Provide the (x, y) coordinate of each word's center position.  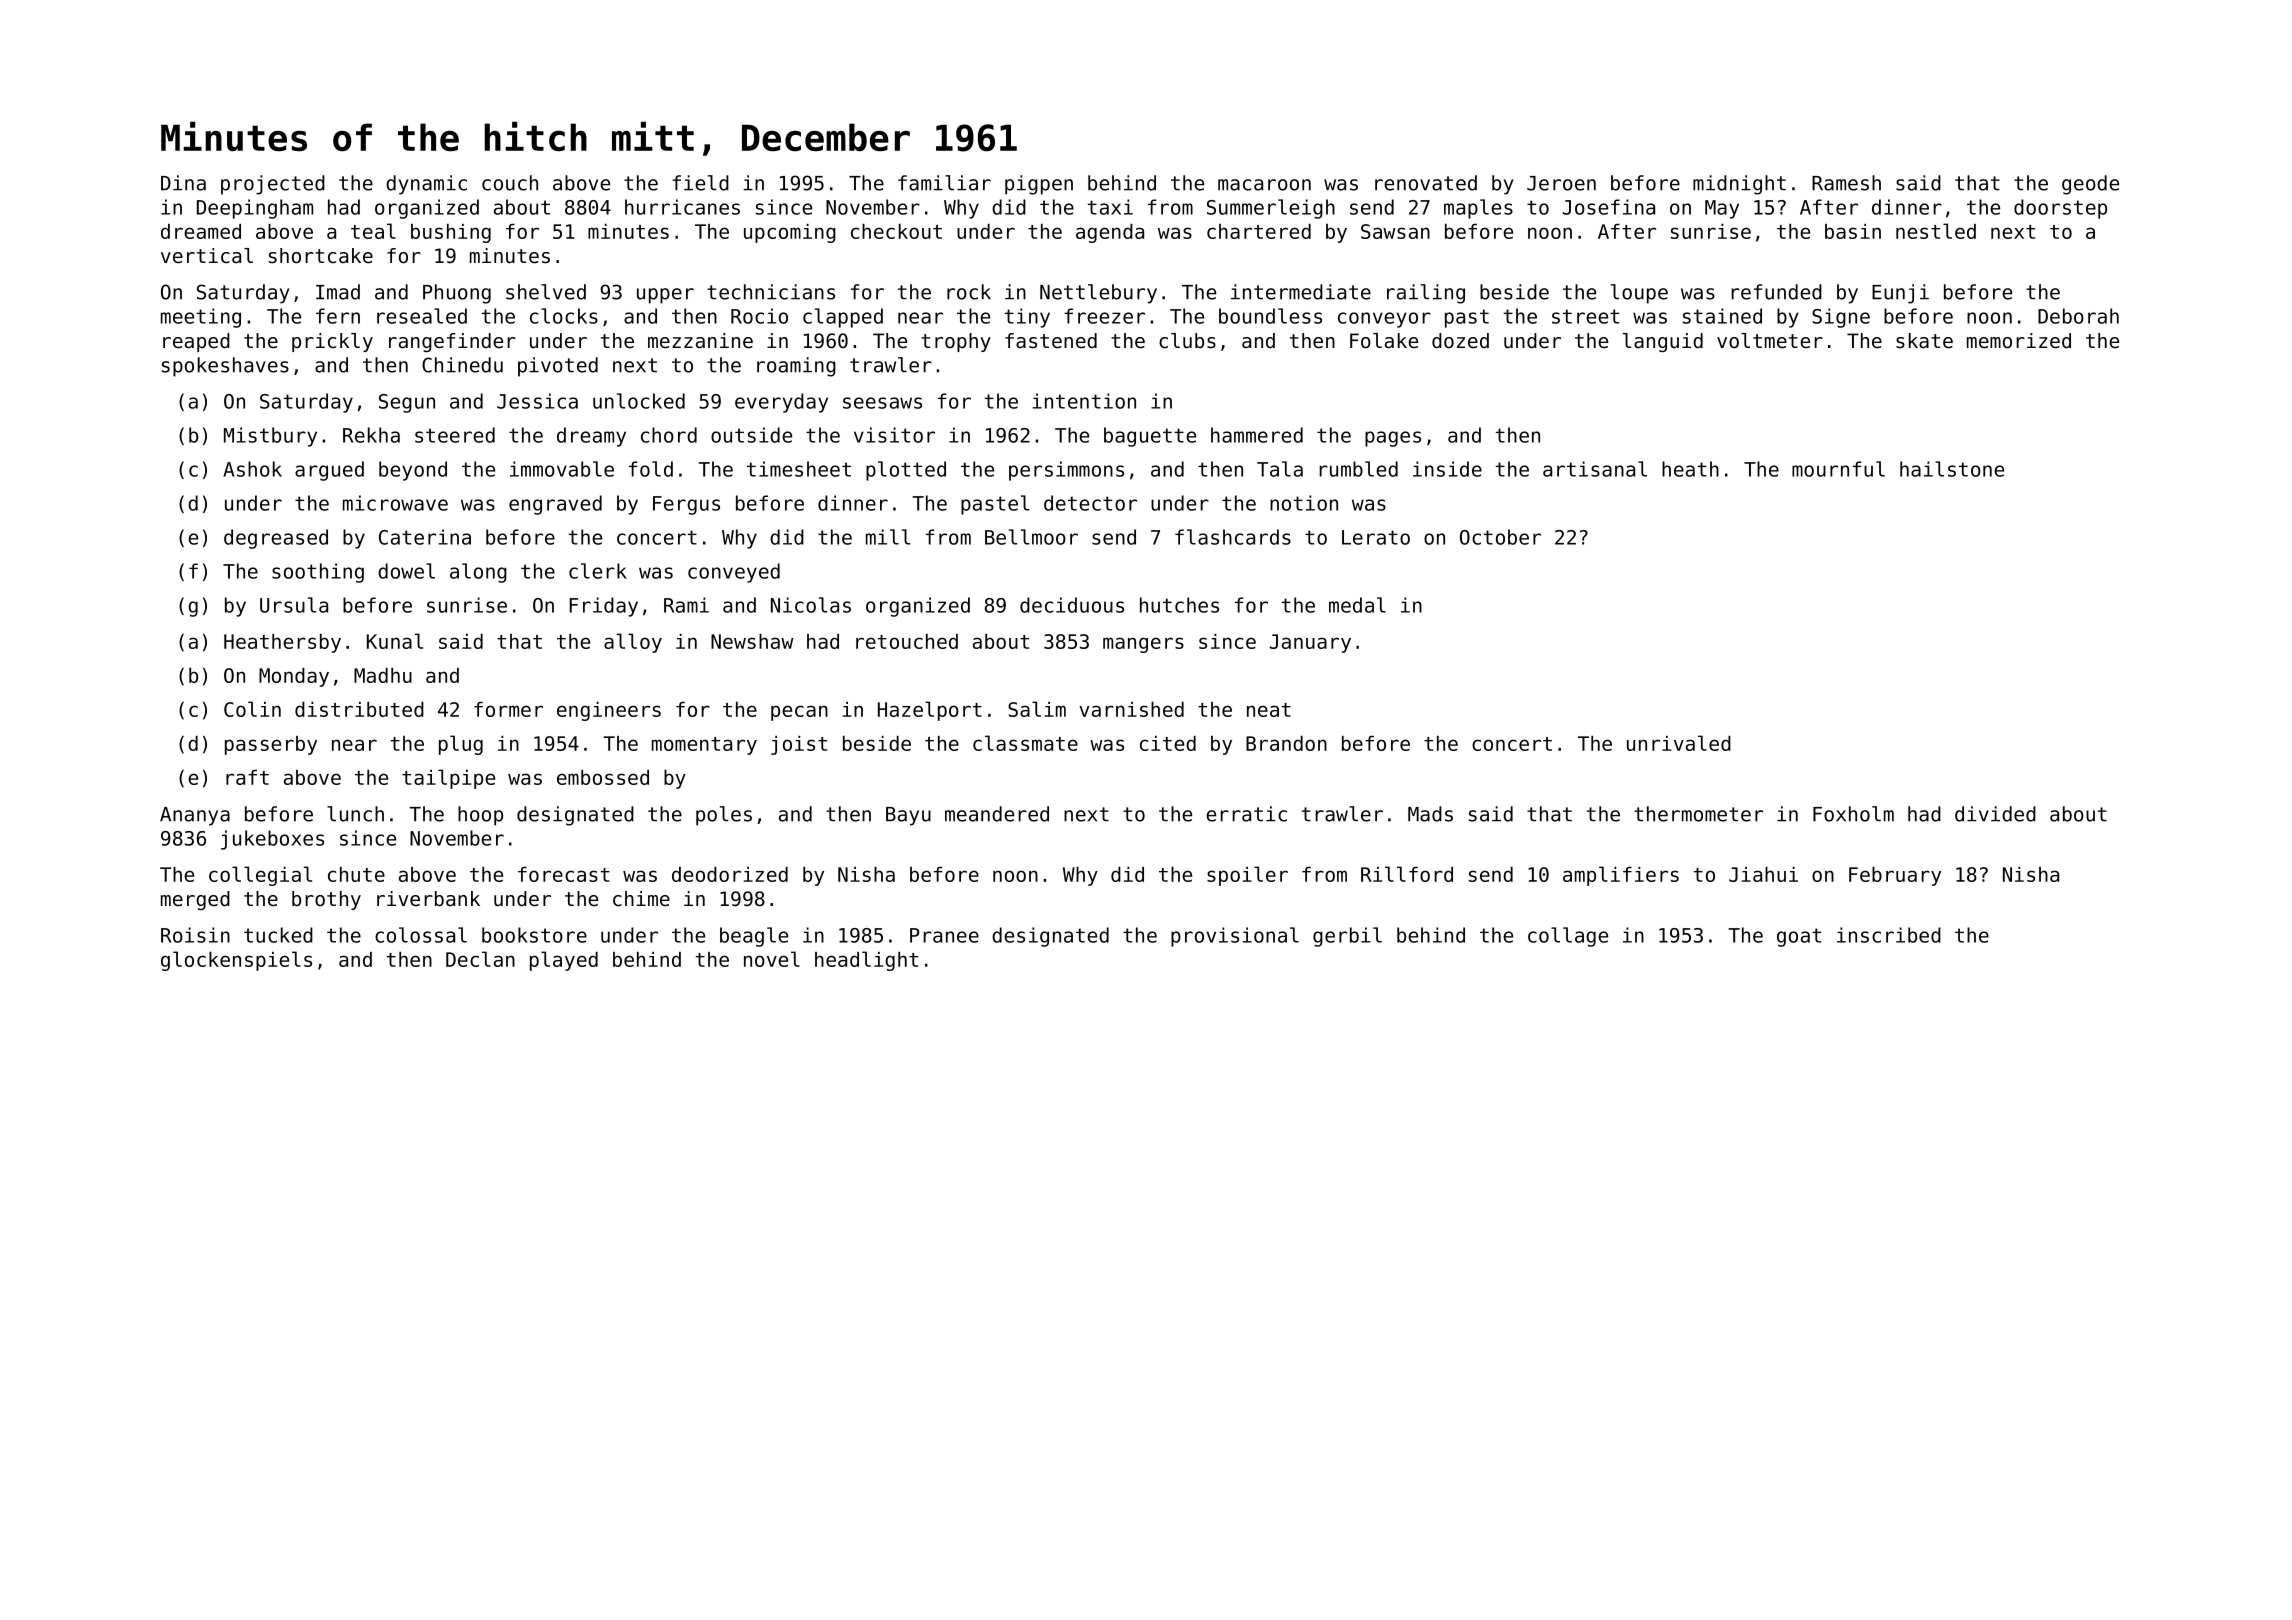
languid (1663, 342)
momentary (704, 746)
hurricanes (682, 207)
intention (1084, 401)
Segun (407, 403)
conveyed (734, 573)
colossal (421, 935)
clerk (598, 571)
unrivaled (1679, 743)
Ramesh (1846, 183)
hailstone (1952, 469)
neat (1269, 710)
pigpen (1039, 185)
